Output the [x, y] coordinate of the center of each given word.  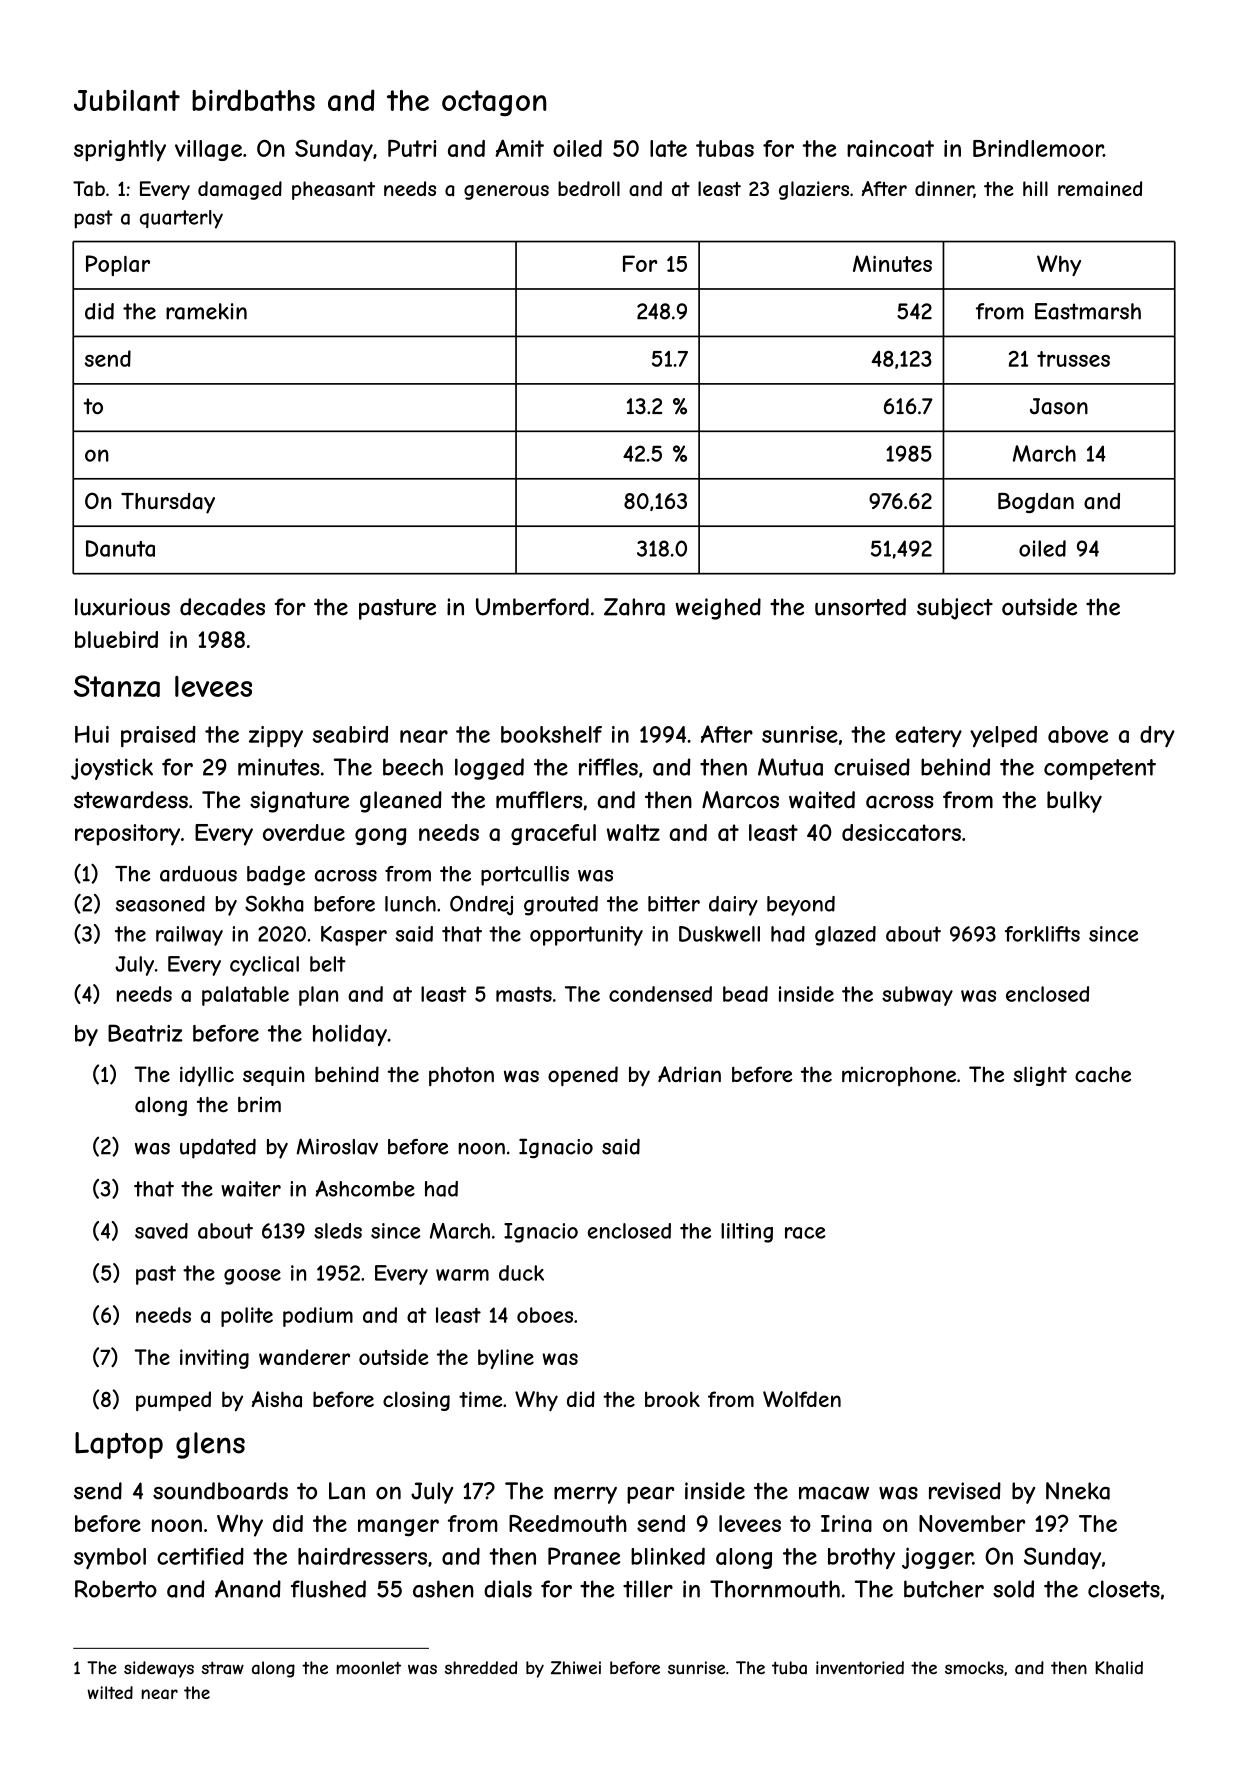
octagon [494, 103]
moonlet [369, 1667]
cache [1103, 1075]
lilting [747, 1233]
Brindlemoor [1038, 148]
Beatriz [145, 1033]
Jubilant [127, 100]
